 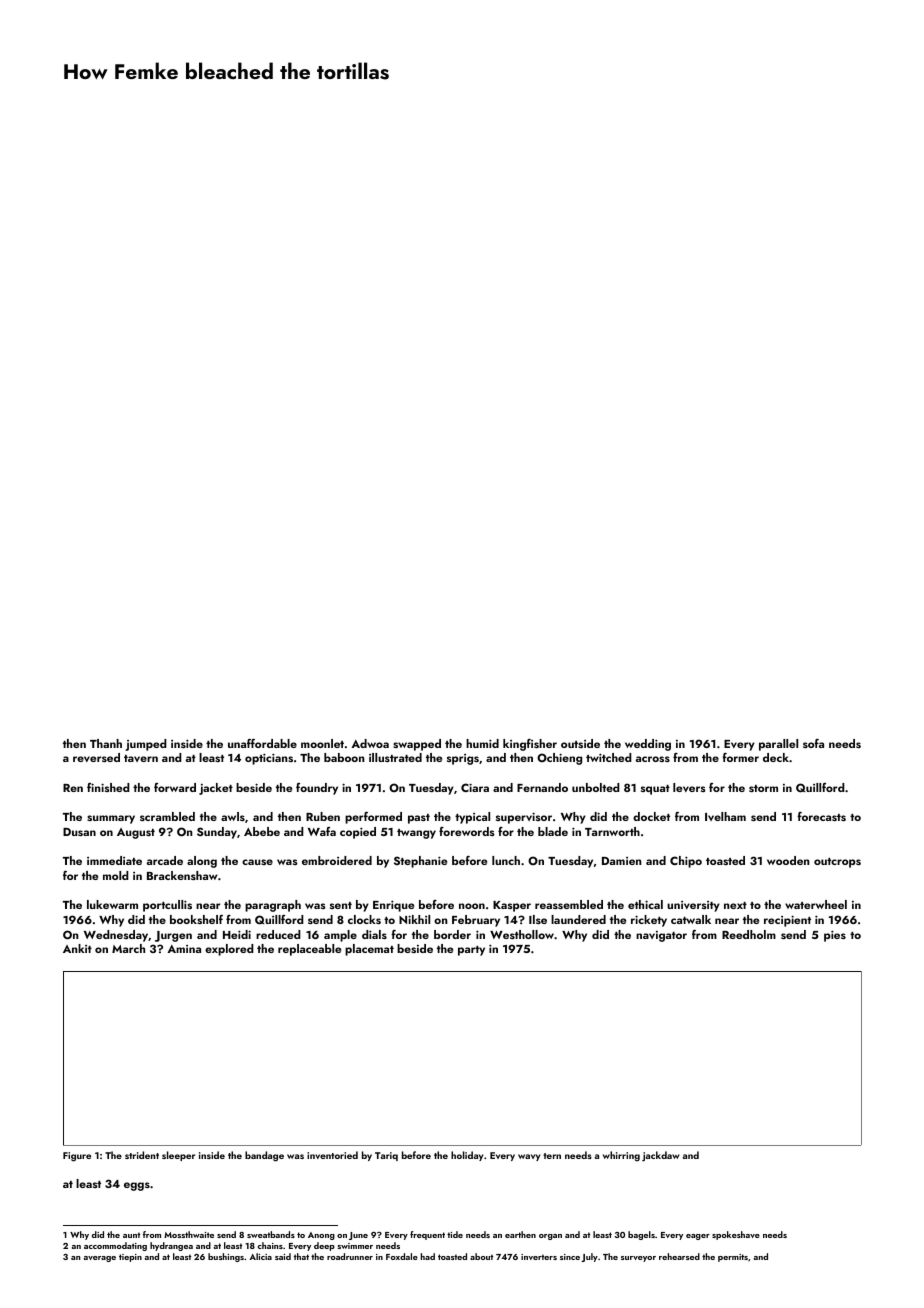 I want to click on jackdaw, so click(x=661, y=1156).
